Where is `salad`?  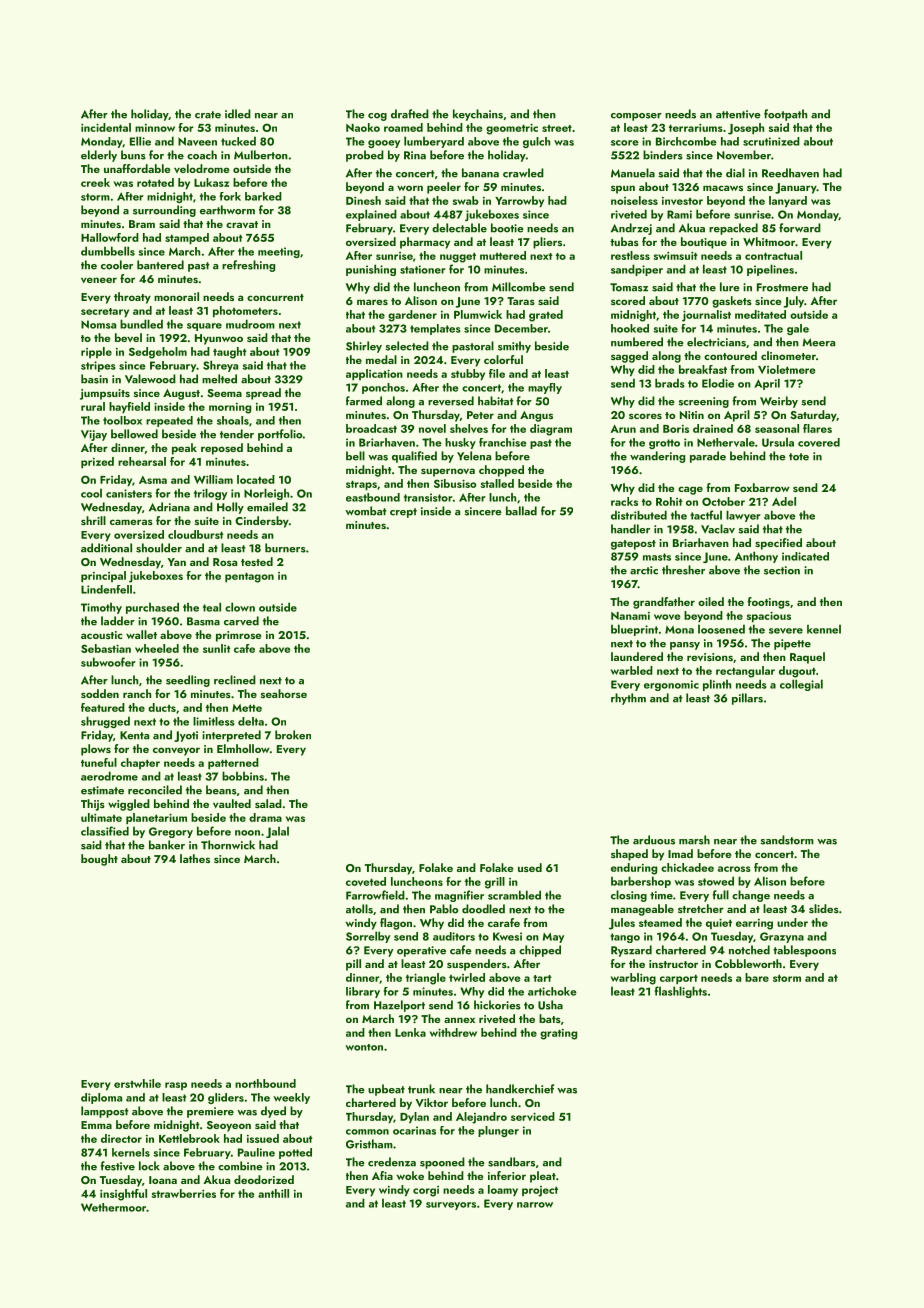
salad is located at coordinates (268, 803).
